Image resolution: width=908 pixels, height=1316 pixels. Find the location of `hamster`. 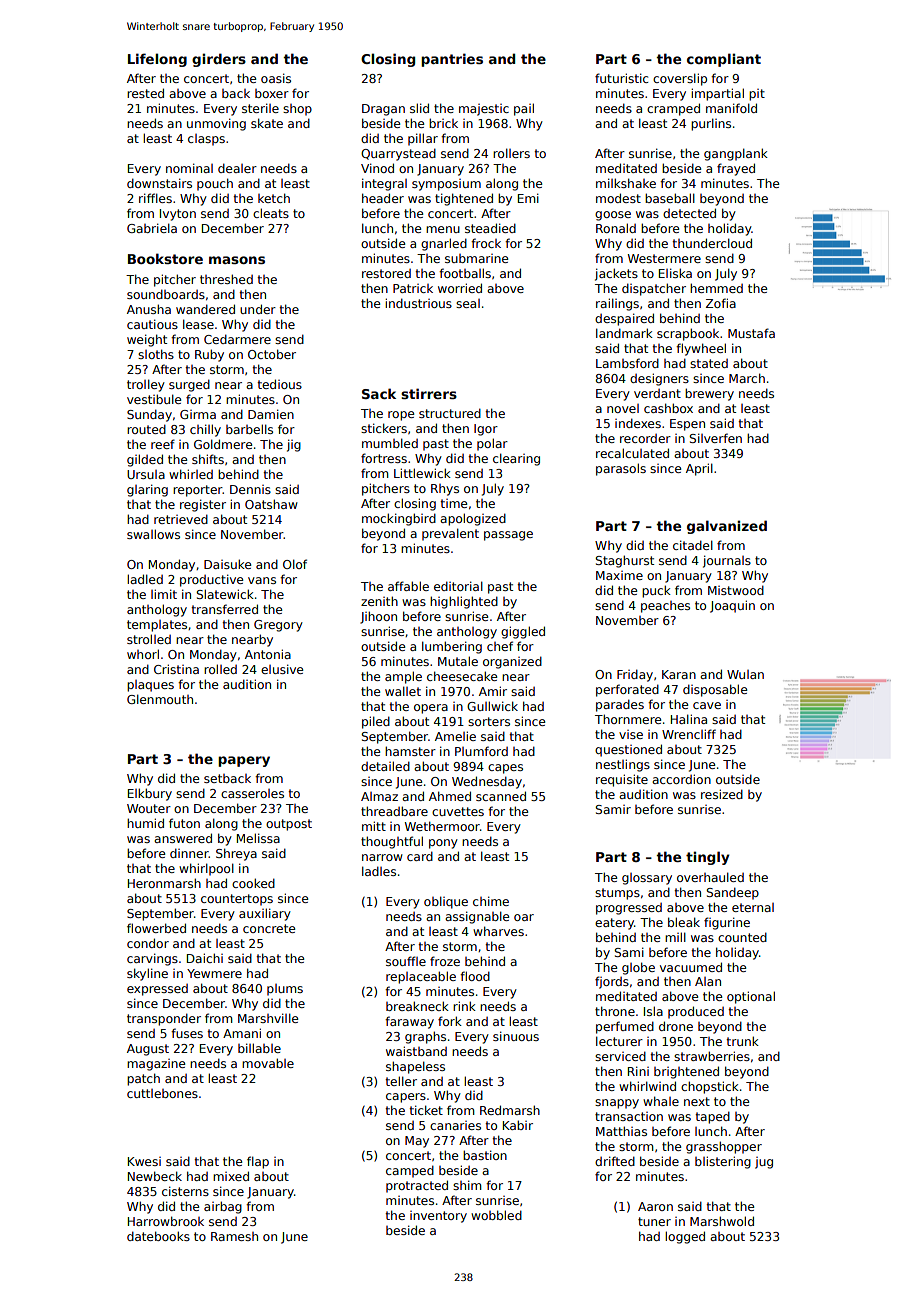

hamster is located at coordinates (410, 751).
